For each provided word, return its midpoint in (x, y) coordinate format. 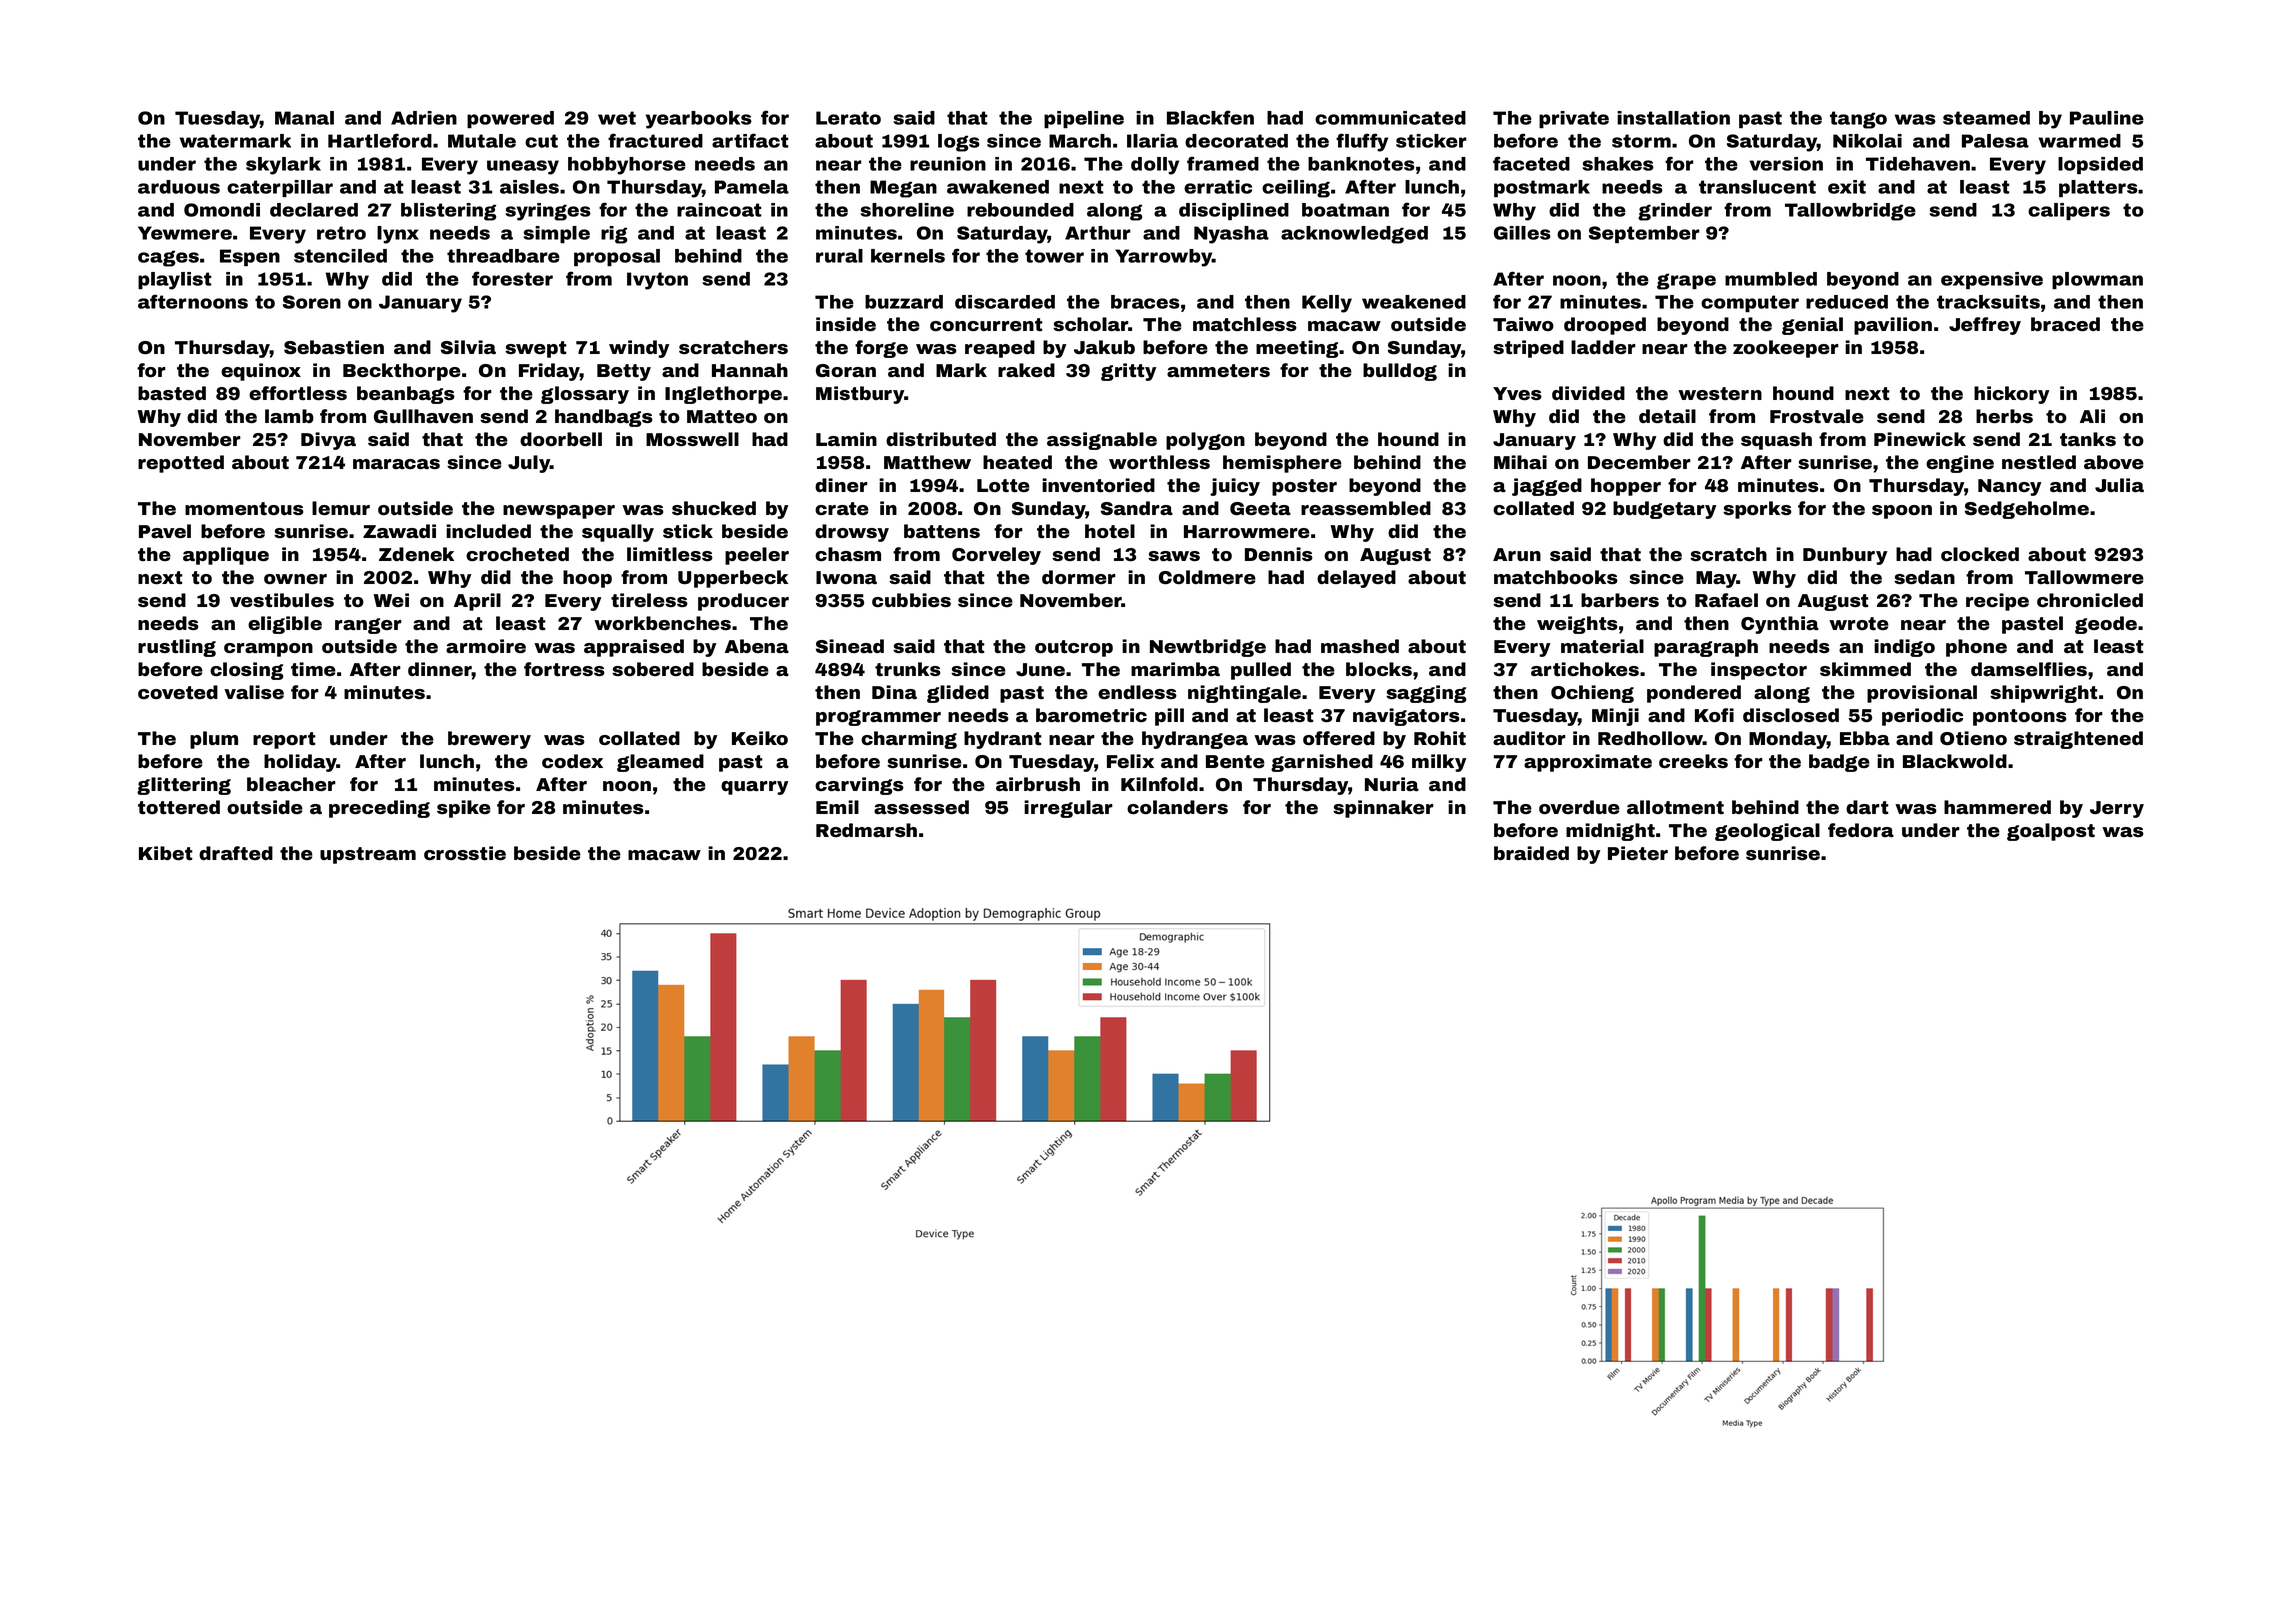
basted (172, 393)
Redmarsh (866, 830)
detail (1667, 416)
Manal (304, 118)
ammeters (1218, 370)
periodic (1922, 717)
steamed (1986, 118)
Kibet (166, 853)
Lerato (848, 118)
